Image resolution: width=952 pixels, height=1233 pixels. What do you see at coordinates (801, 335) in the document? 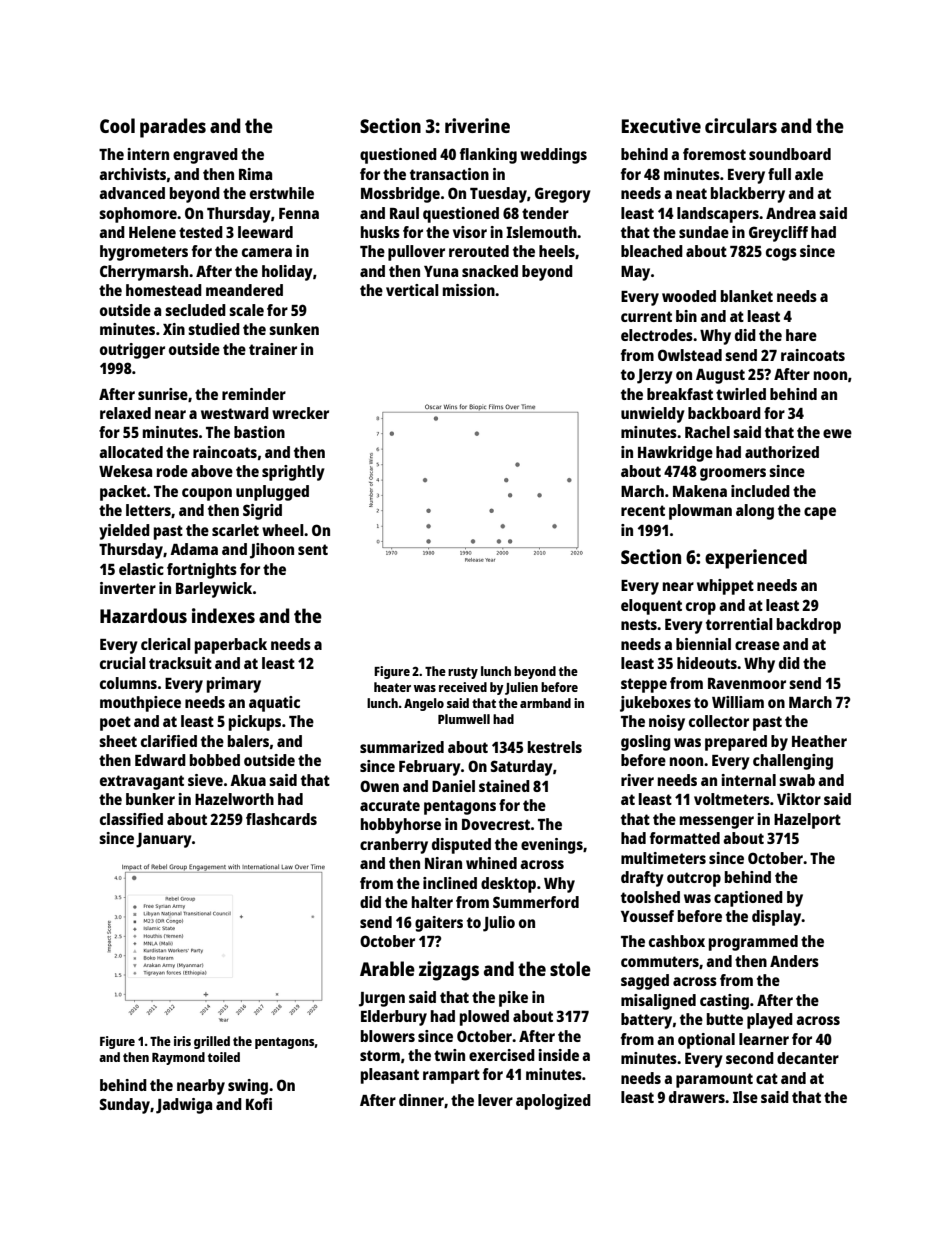
I see `hare` at bounding box center [801, 335].
